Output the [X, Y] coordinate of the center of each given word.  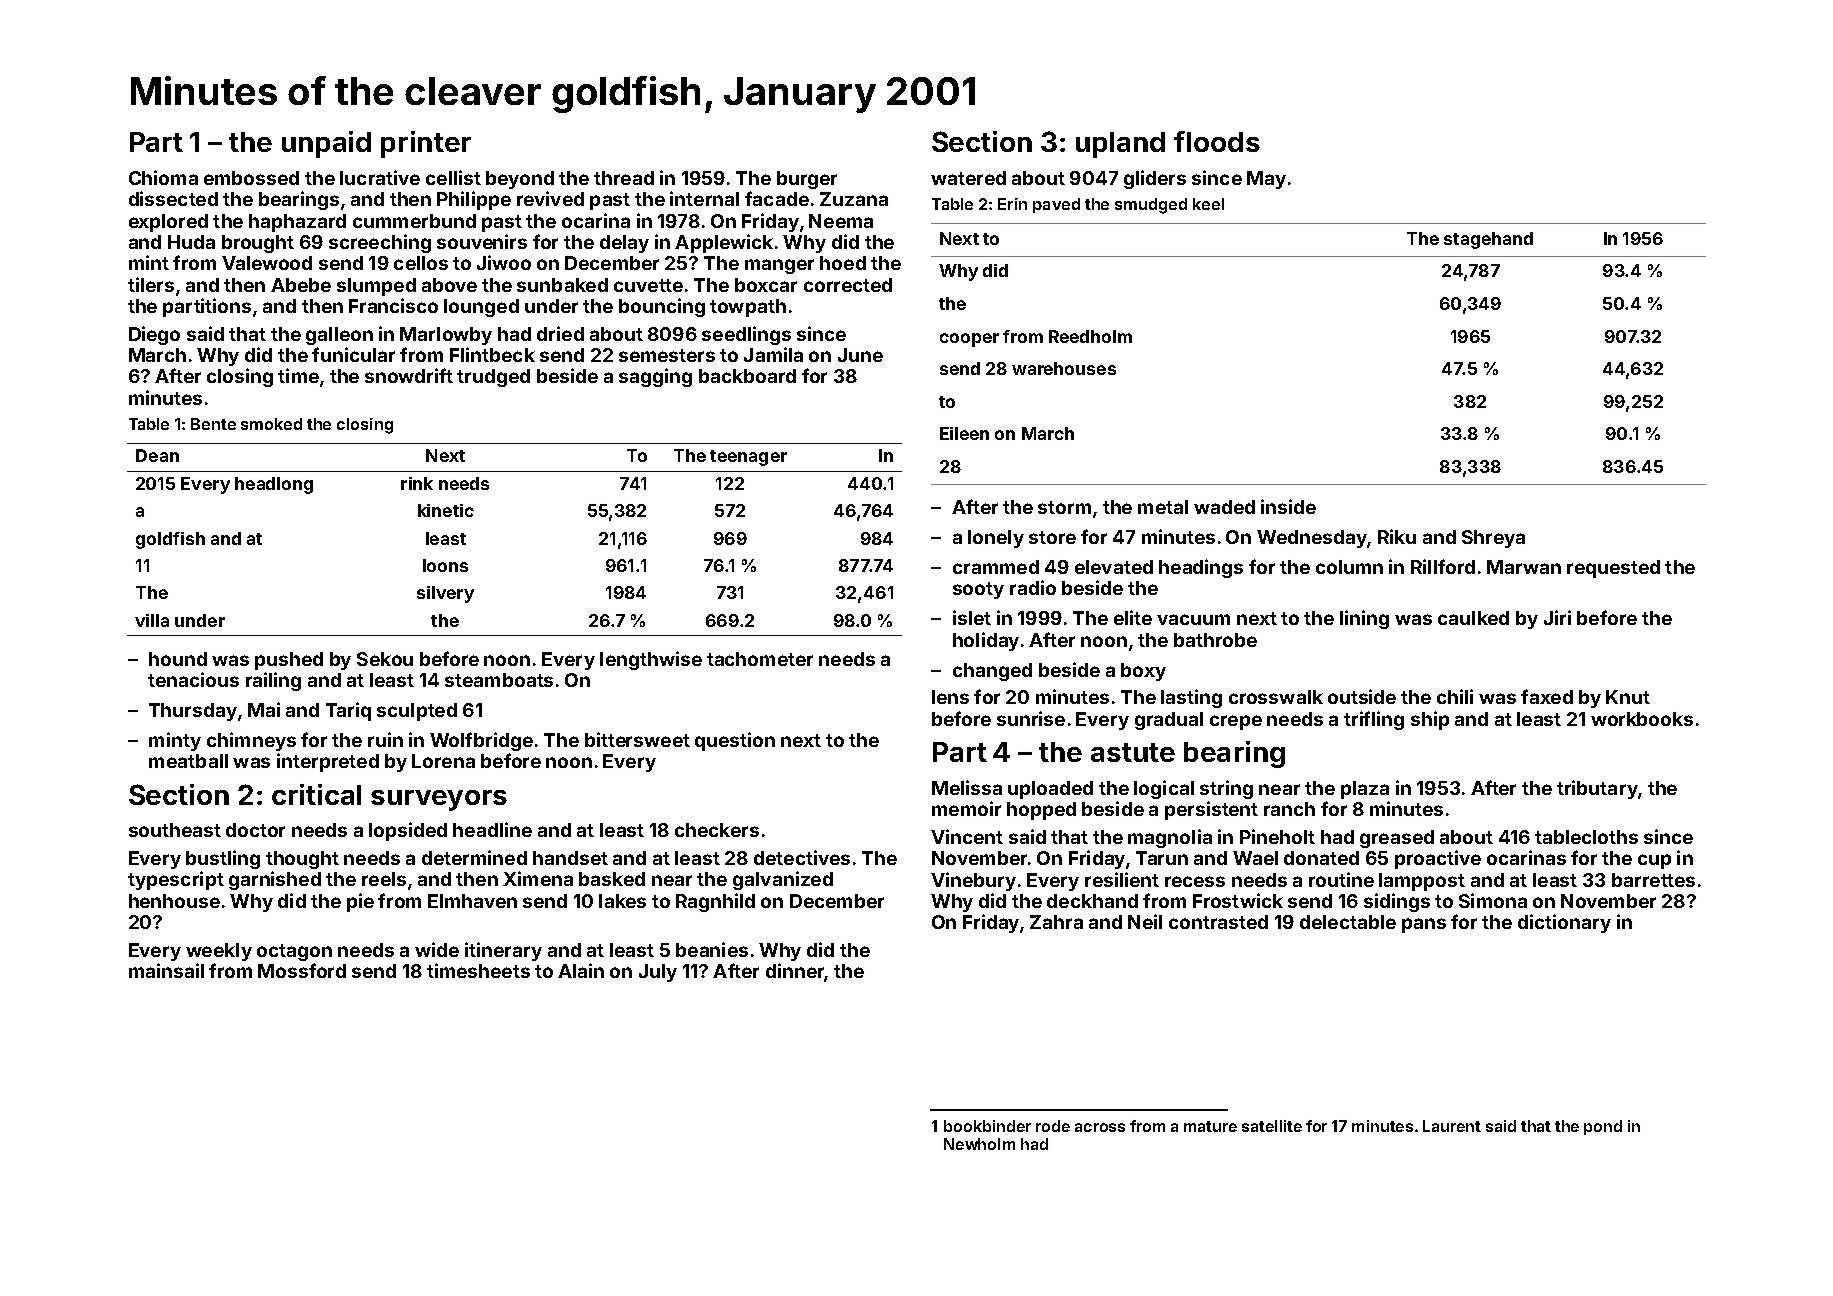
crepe [1236, 722]
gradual [1169, 721]
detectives [802, 857]
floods [1217, 141]
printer [426, 144]
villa [152, 620]
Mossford [302, 970]
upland [1120, 145]
